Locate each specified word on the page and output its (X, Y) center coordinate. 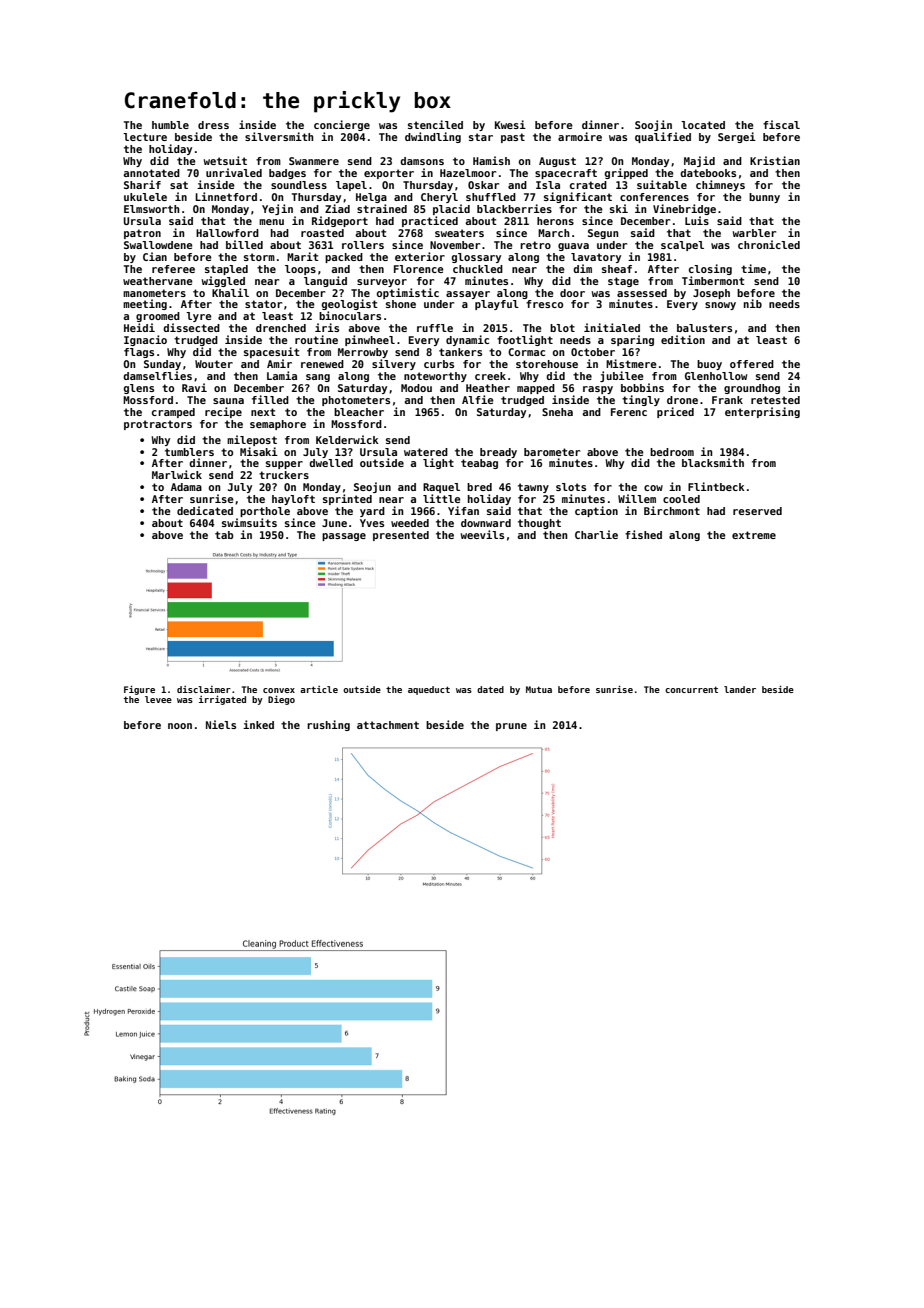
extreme (754, 535)
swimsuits (249, 522)
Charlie (596, 534)
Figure (139, 690)
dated (490, 689)
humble (170, 125)
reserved (757, 511)
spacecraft (566, 174)
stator (263, 304)
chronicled (769, 244)
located (703, 125)
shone (401, 304)
